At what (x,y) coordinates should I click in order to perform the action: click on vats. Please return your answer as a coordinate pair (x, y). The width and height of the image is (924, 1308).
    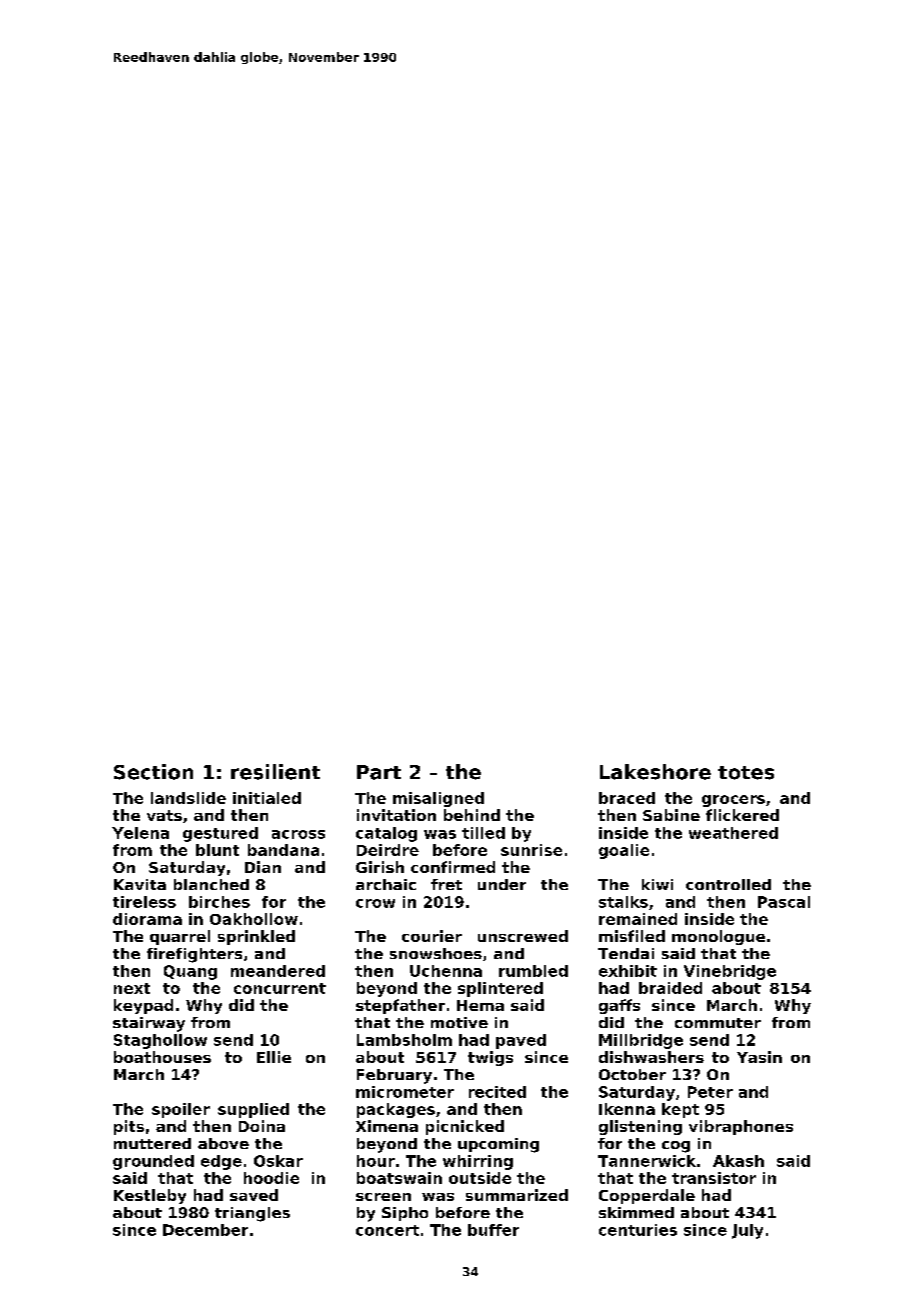
    Looking at the image, I should click on (164, 815).
